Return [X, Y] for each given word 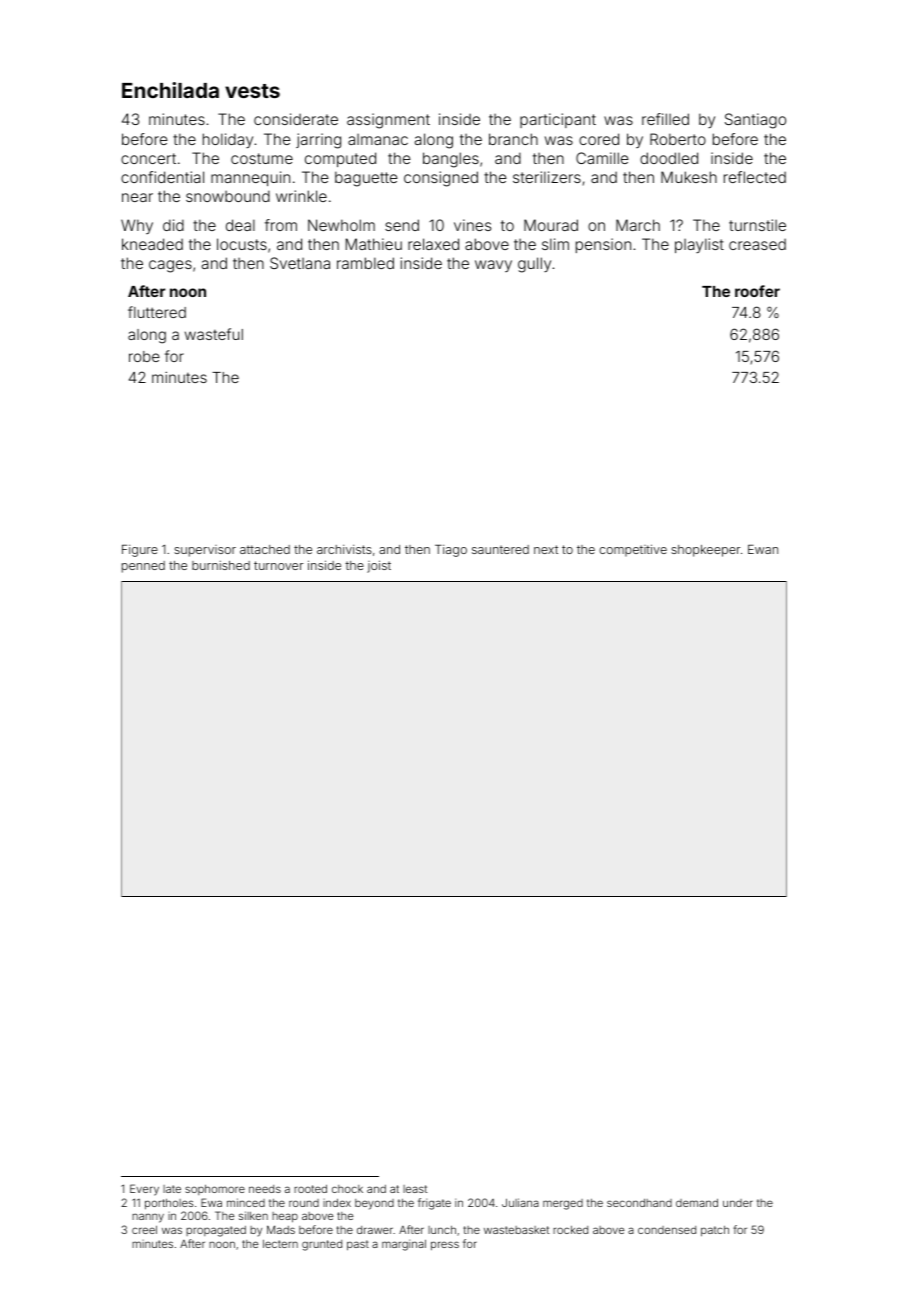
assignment [388, 121]
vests [252, 91]
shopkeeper [705, 551]
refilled [665, 119]
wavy [493, 266]
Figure [140, 551]
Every [144, 1190]
